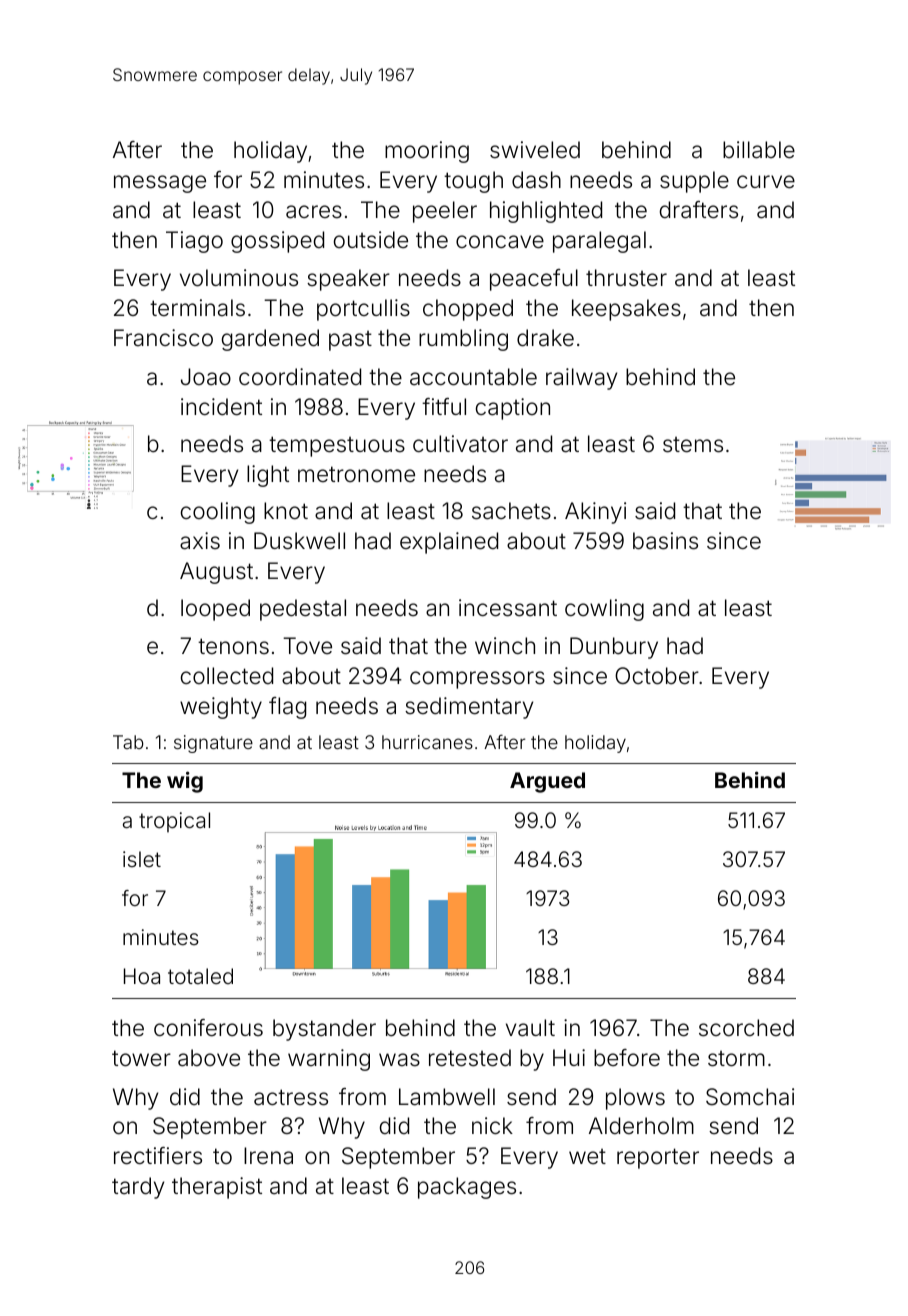 The width and height of the image is (908, 1316). Describe the element at coordinates (218, 513) in the image. I see `cooling` at that location.
